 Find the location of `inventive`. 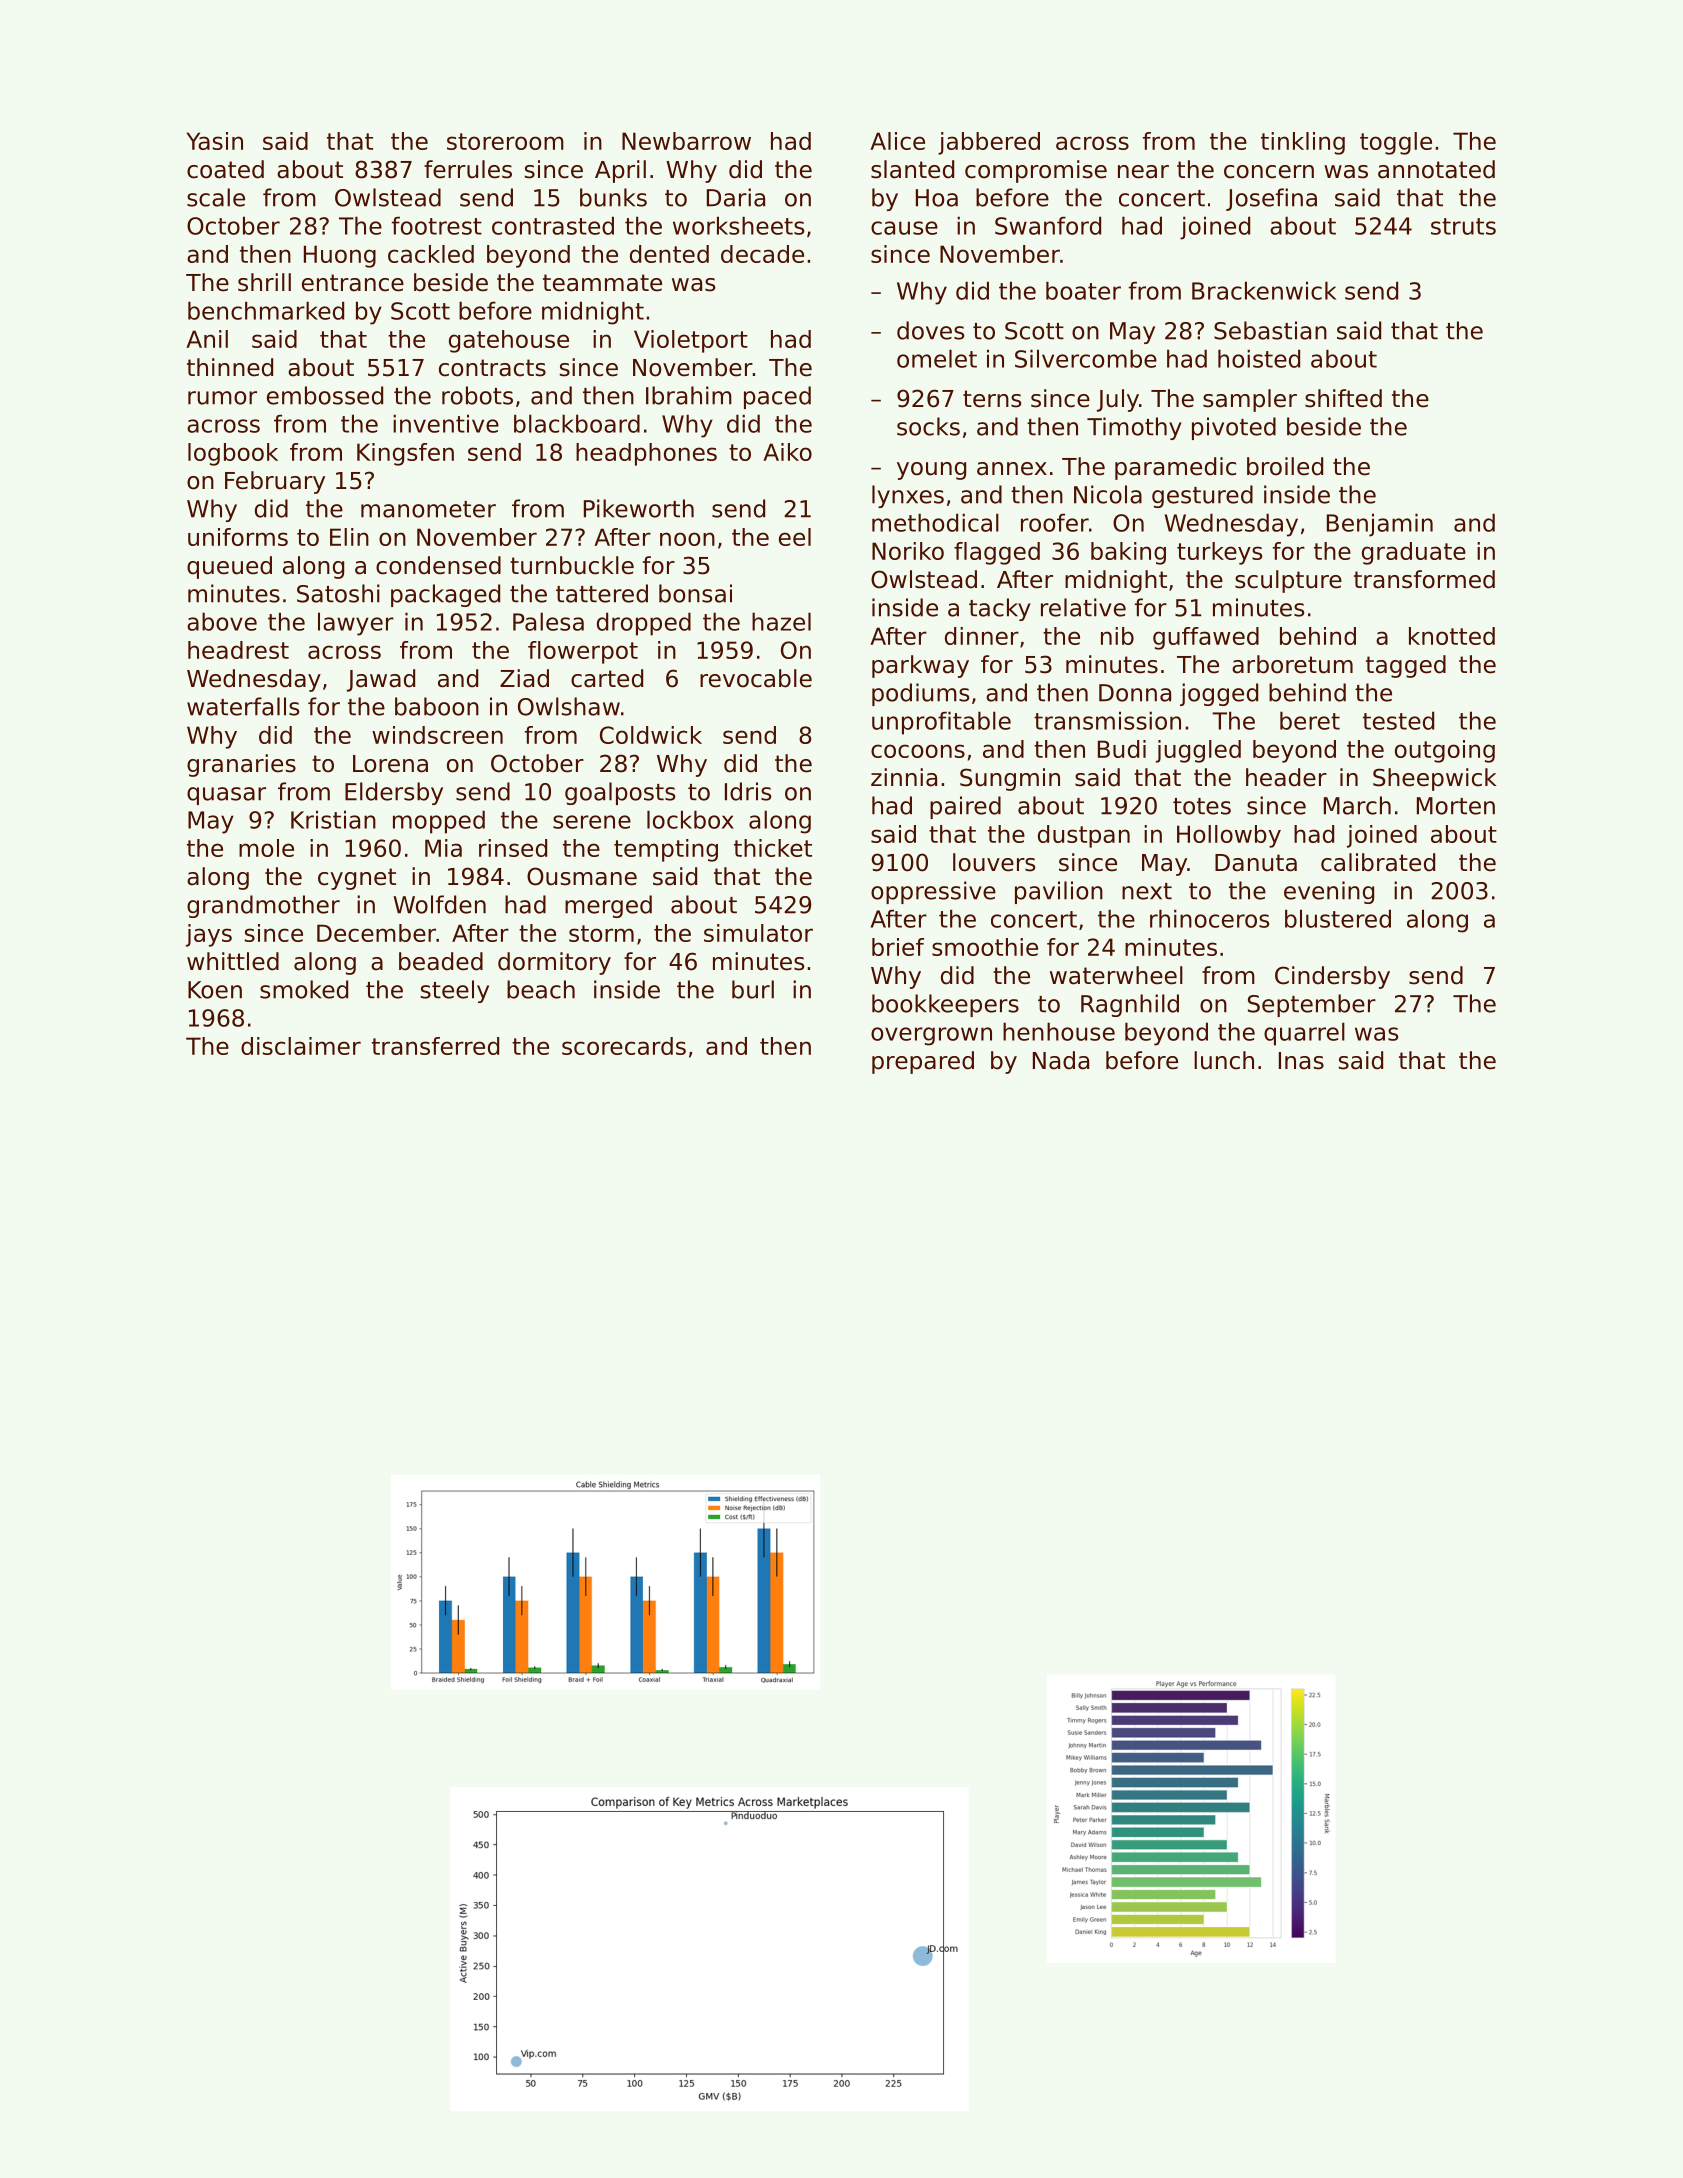

inventive is located at coordinates (446, 423).
